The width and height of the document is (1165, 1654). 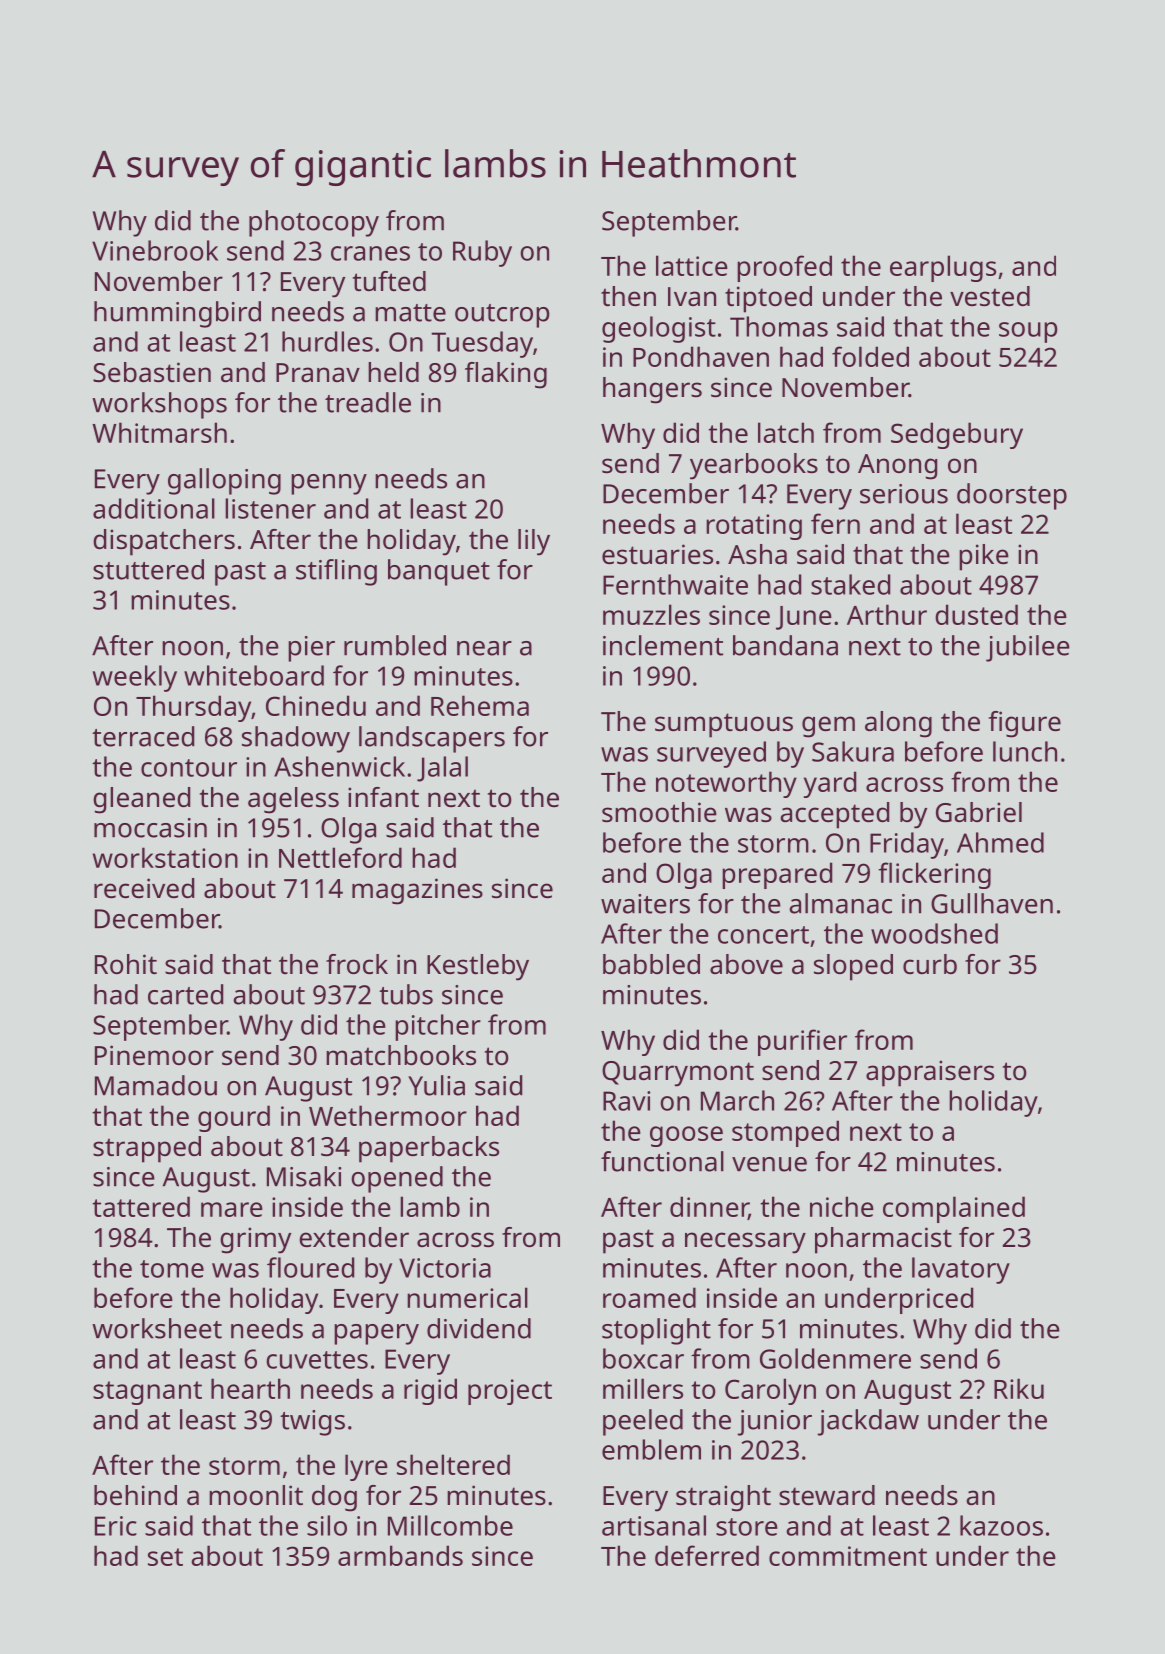 What do you see at coordinates (707, 1555) in the document?
I see `deferred` at bounding box center [707, 1555].
